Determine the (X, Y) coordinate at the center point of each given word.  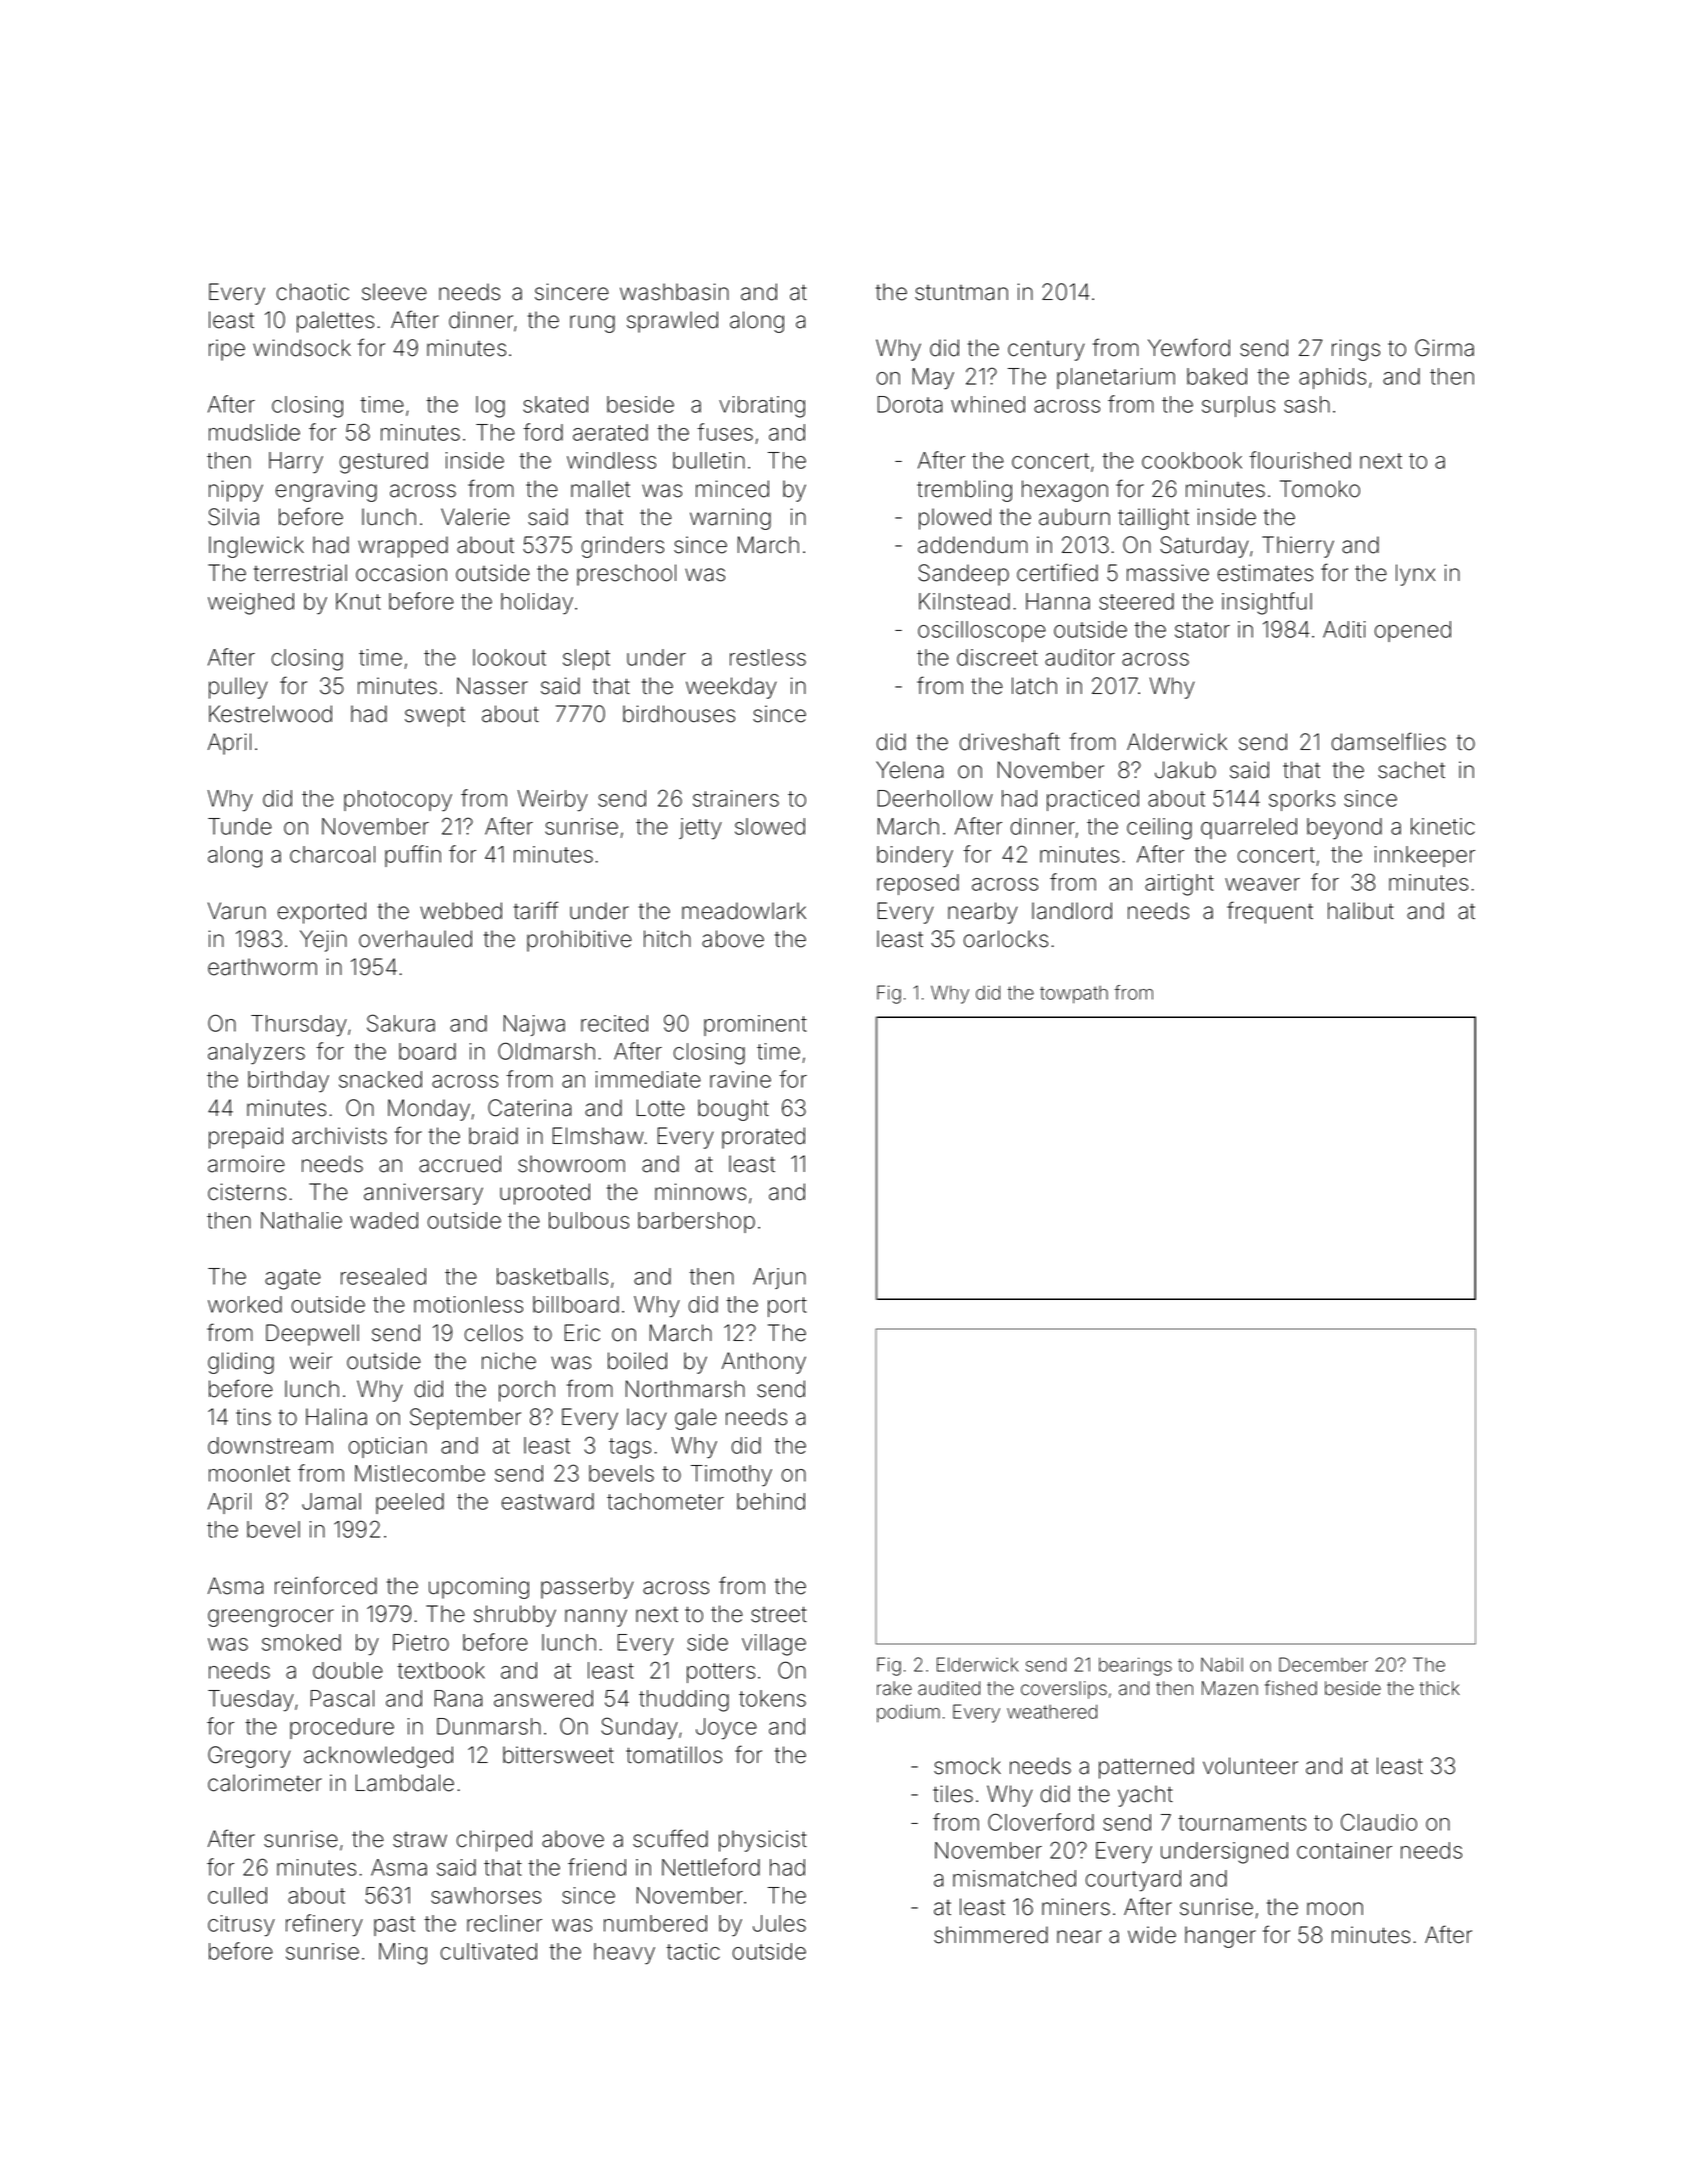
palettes (335, 322)
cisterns (247, 1192)
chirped (494, 1841)
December (1323, 1664)
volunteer (1250, 1766)
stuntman (961, 293)
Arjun (779, 1278)
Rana (459, 1698)
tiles (953, 1794)
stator (1202, 630)
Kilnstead (964, 601)
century (1046, 351)
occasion (401, 573)
